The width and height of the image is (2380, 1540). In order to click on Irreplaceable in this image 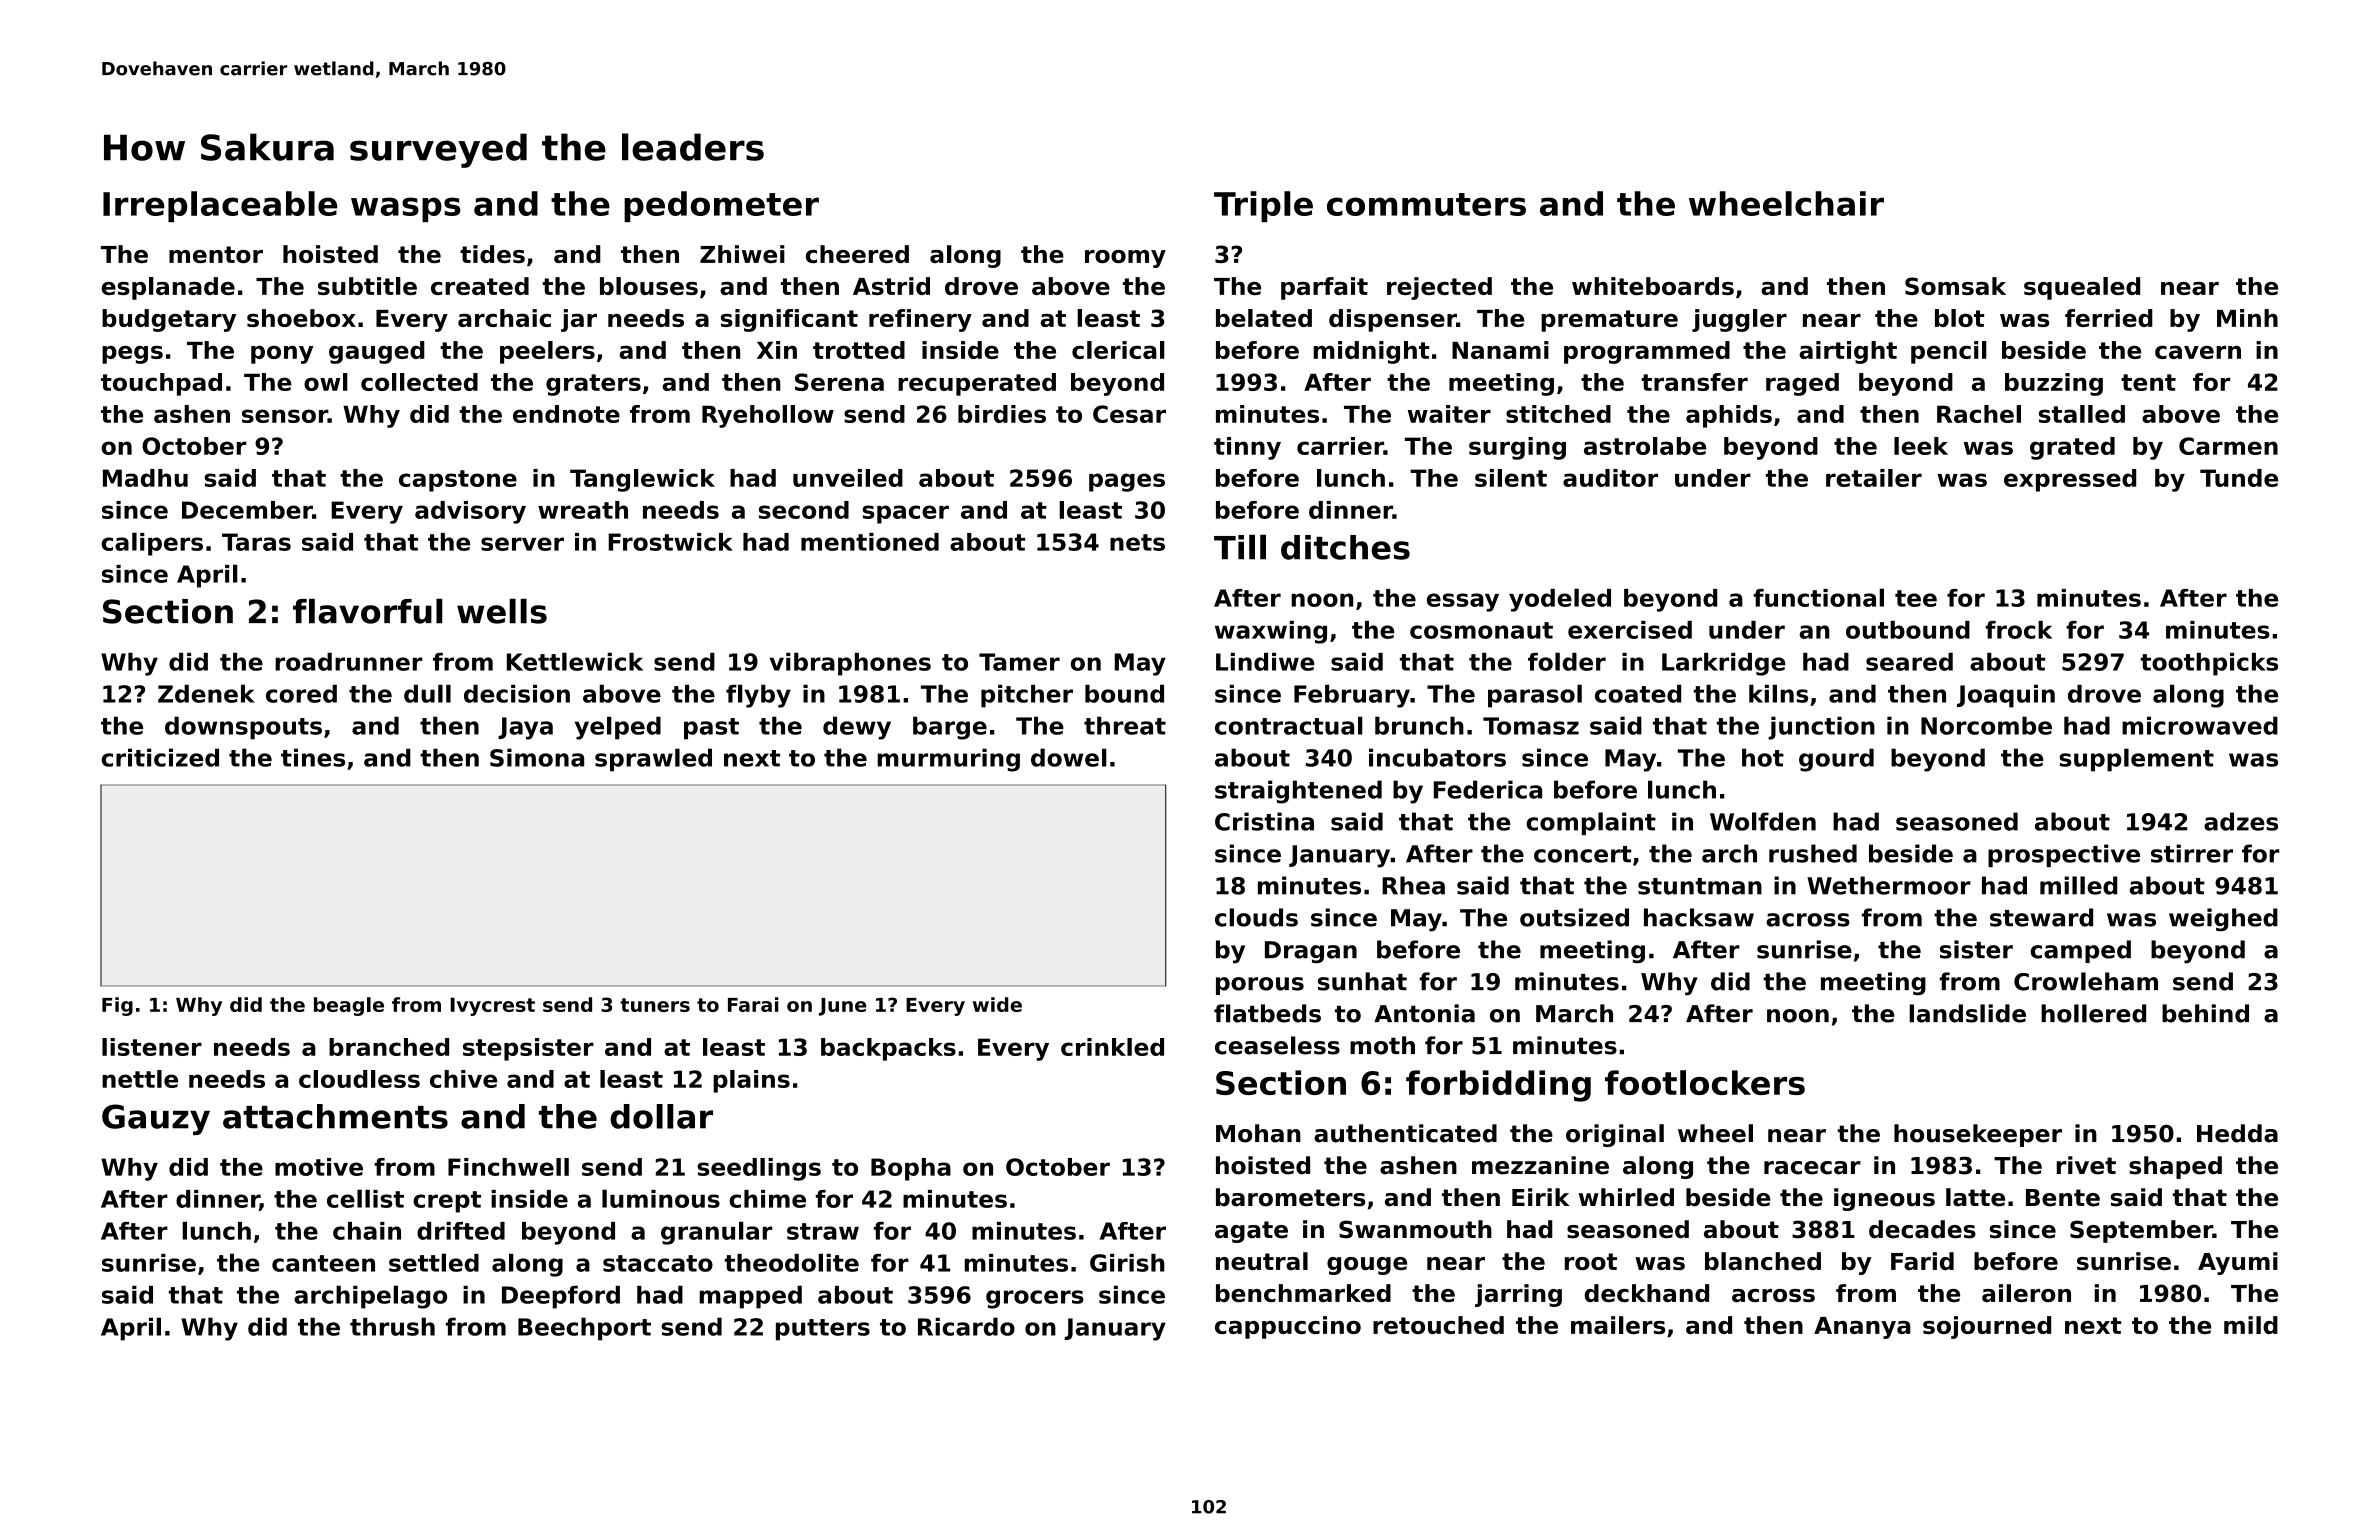, I will do `click(220, 206)`.
